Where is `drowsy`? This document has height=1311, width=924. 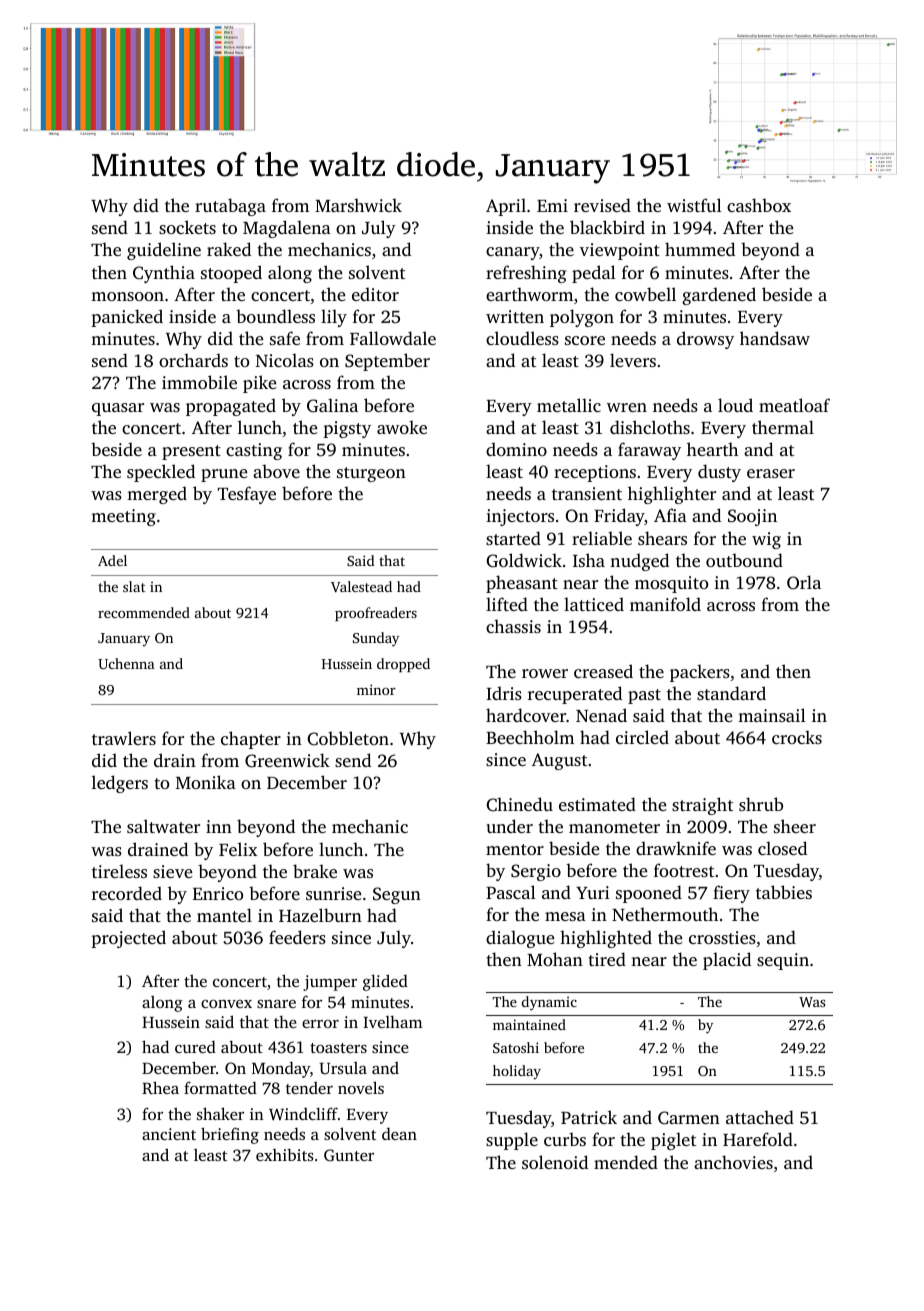
drowsy is located at coordinates (705, 340).
